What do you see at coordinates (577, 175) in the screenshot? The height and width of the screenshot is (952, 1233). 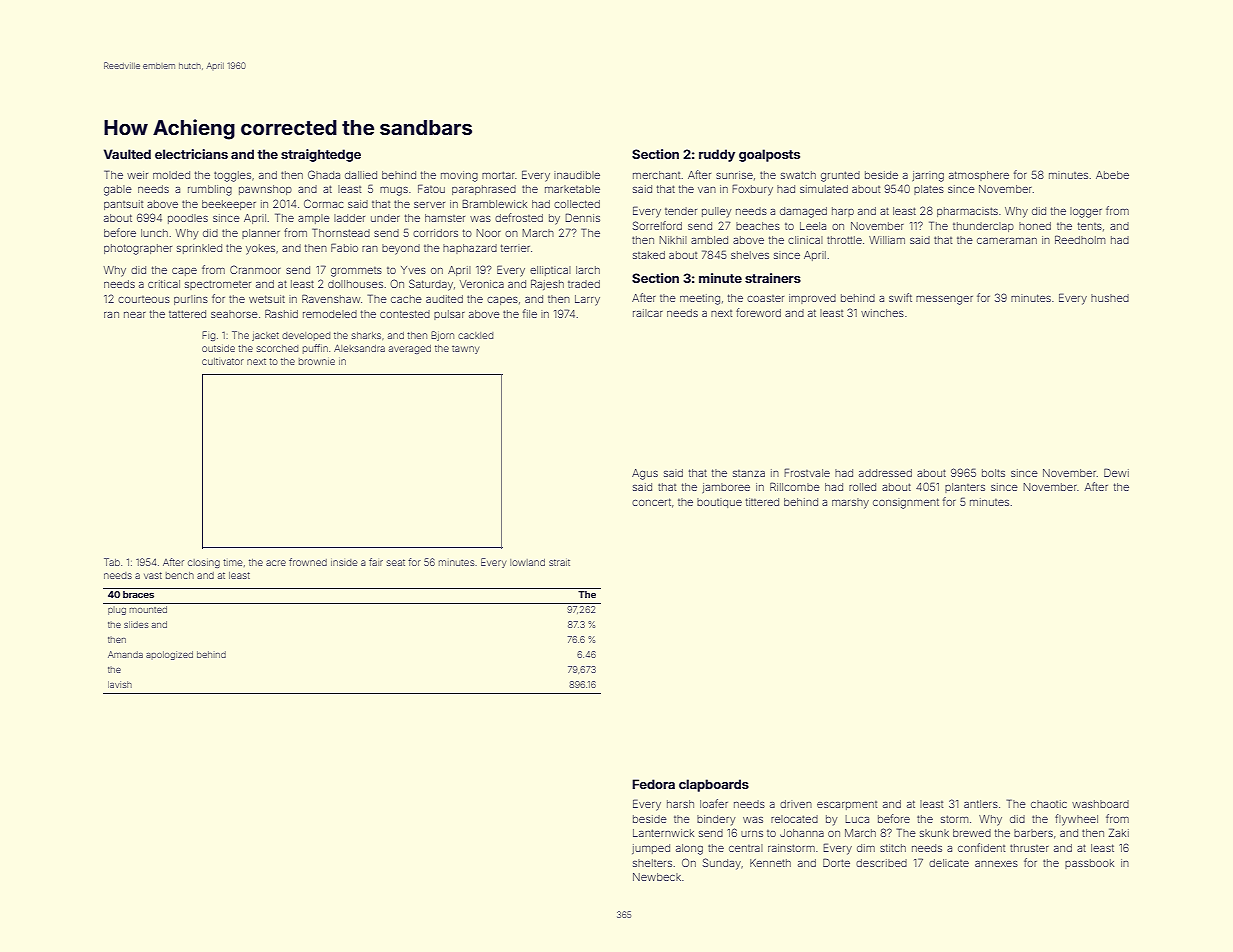 I see `inaudible` at bounding box center [577, 175].
